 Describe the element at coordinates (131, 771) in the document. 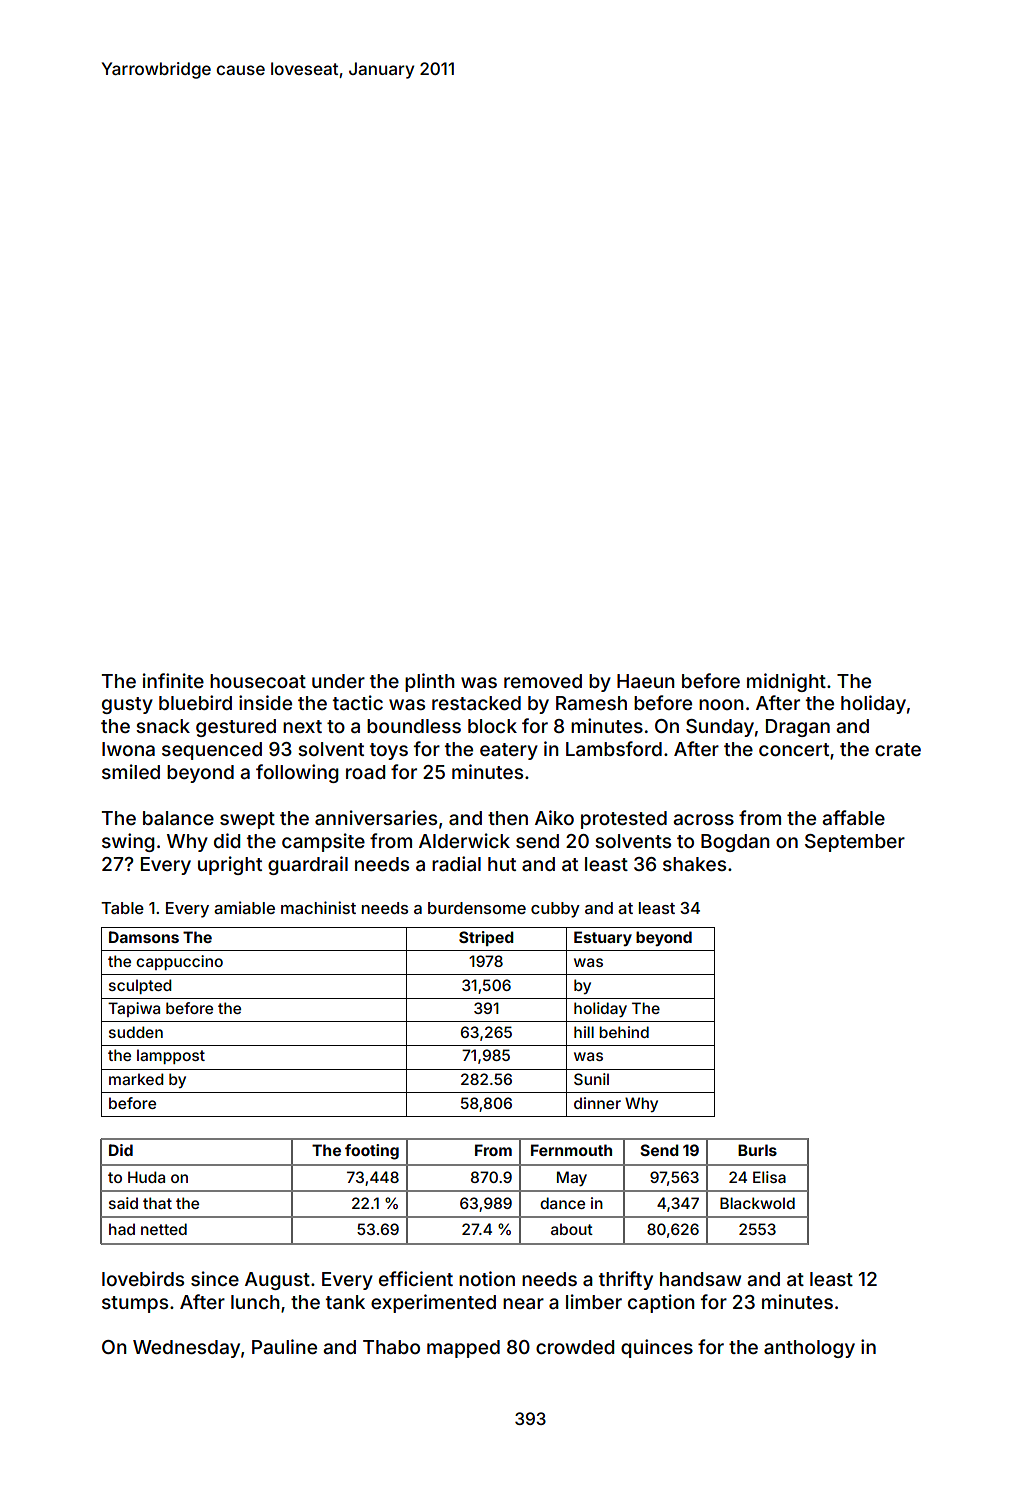

I see `smiled` at that location.
